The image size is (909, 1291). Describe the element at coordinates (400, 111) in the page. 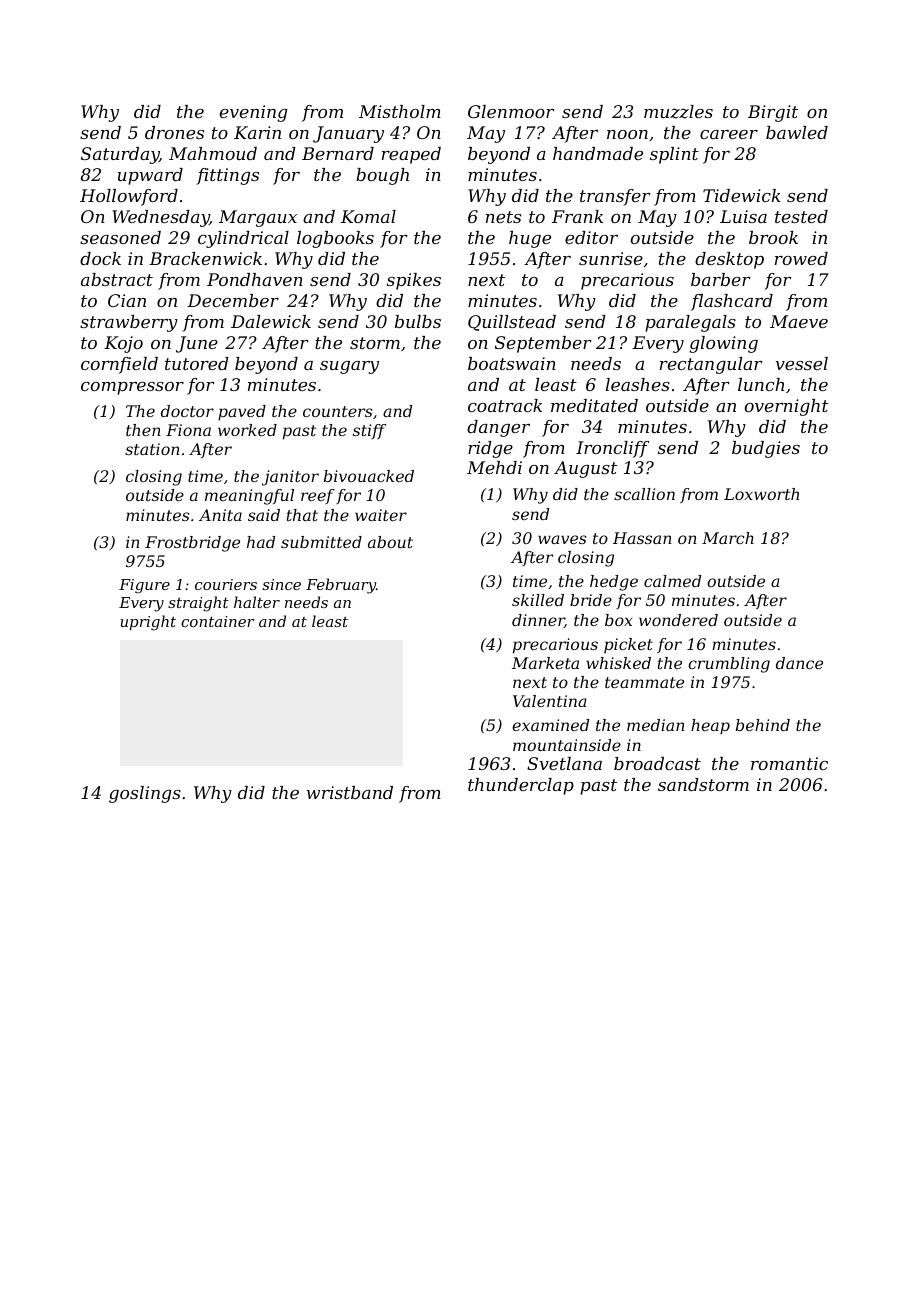

I see `Mistholm` at that location.
